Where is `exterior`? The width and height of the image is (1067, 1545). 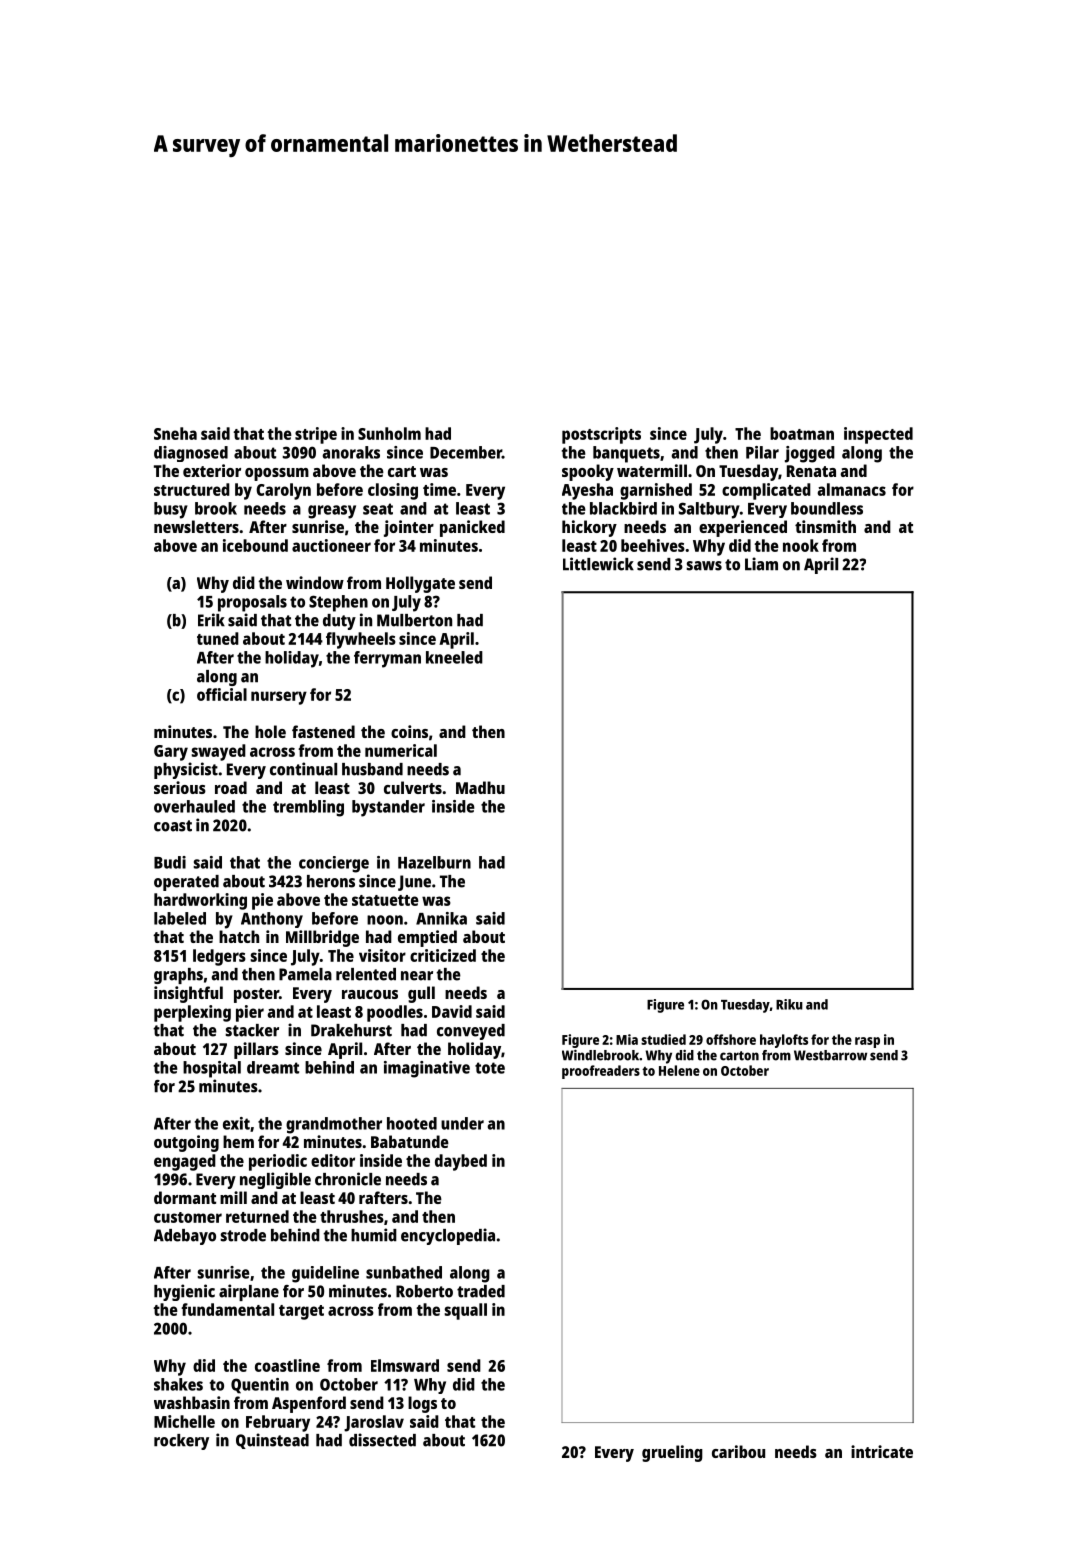 exterior is located at coordinates (212, 470).
